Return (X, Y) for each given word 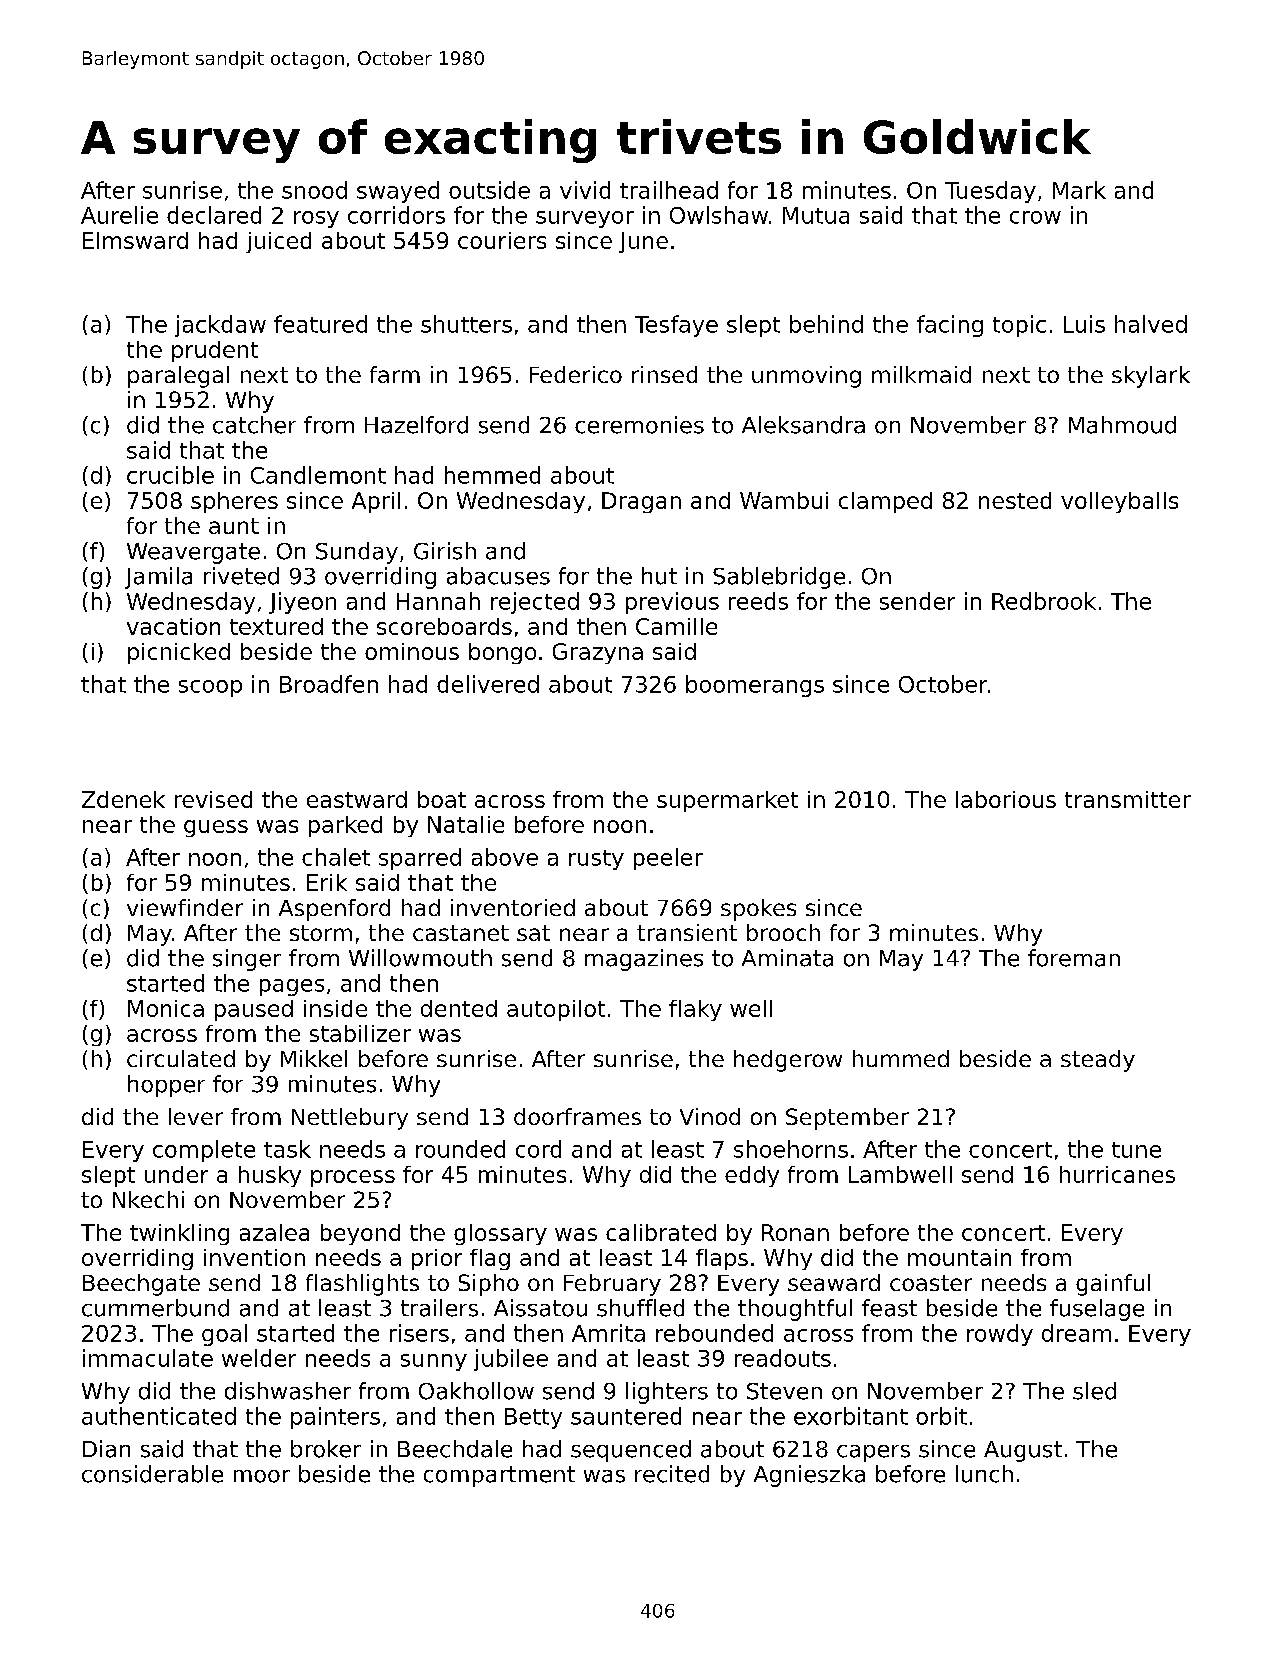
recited (672, 1474)
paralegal (178, 377)
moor (262, 1476)
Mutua (816, 215)
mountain (959, 1257)
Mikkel (314, 1058)
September (847, 1119)
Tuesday (990, 192)
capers (873, 1453)
